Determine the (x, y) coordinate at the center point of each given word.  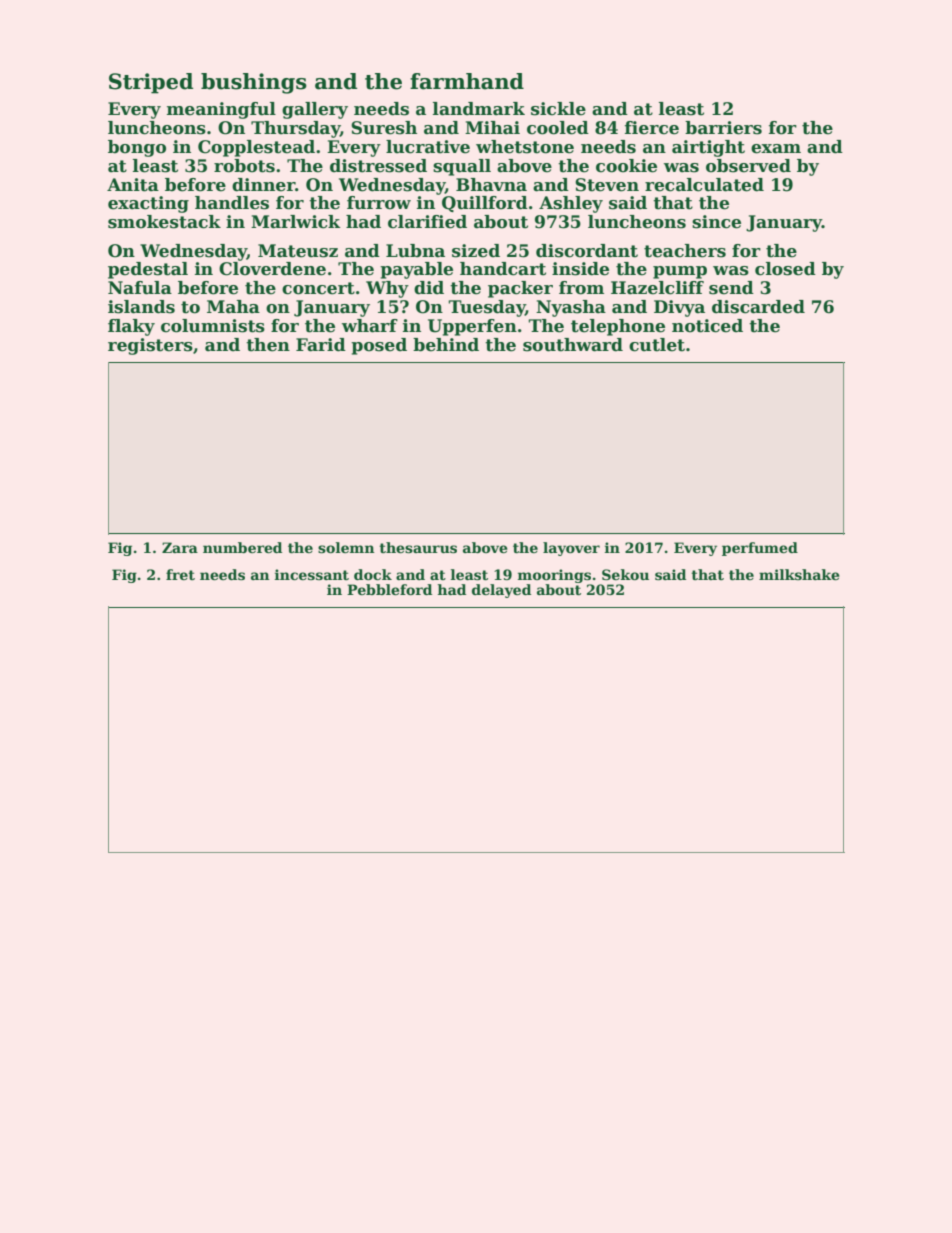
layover (571, 549)
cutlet (657, 345)
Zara (180, 547)
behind (446, 345)
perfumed (760, 549)
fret (180, 574)
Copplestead (256, 148)
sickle (558, 109)
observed (748, 166)
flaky (131, 327)
